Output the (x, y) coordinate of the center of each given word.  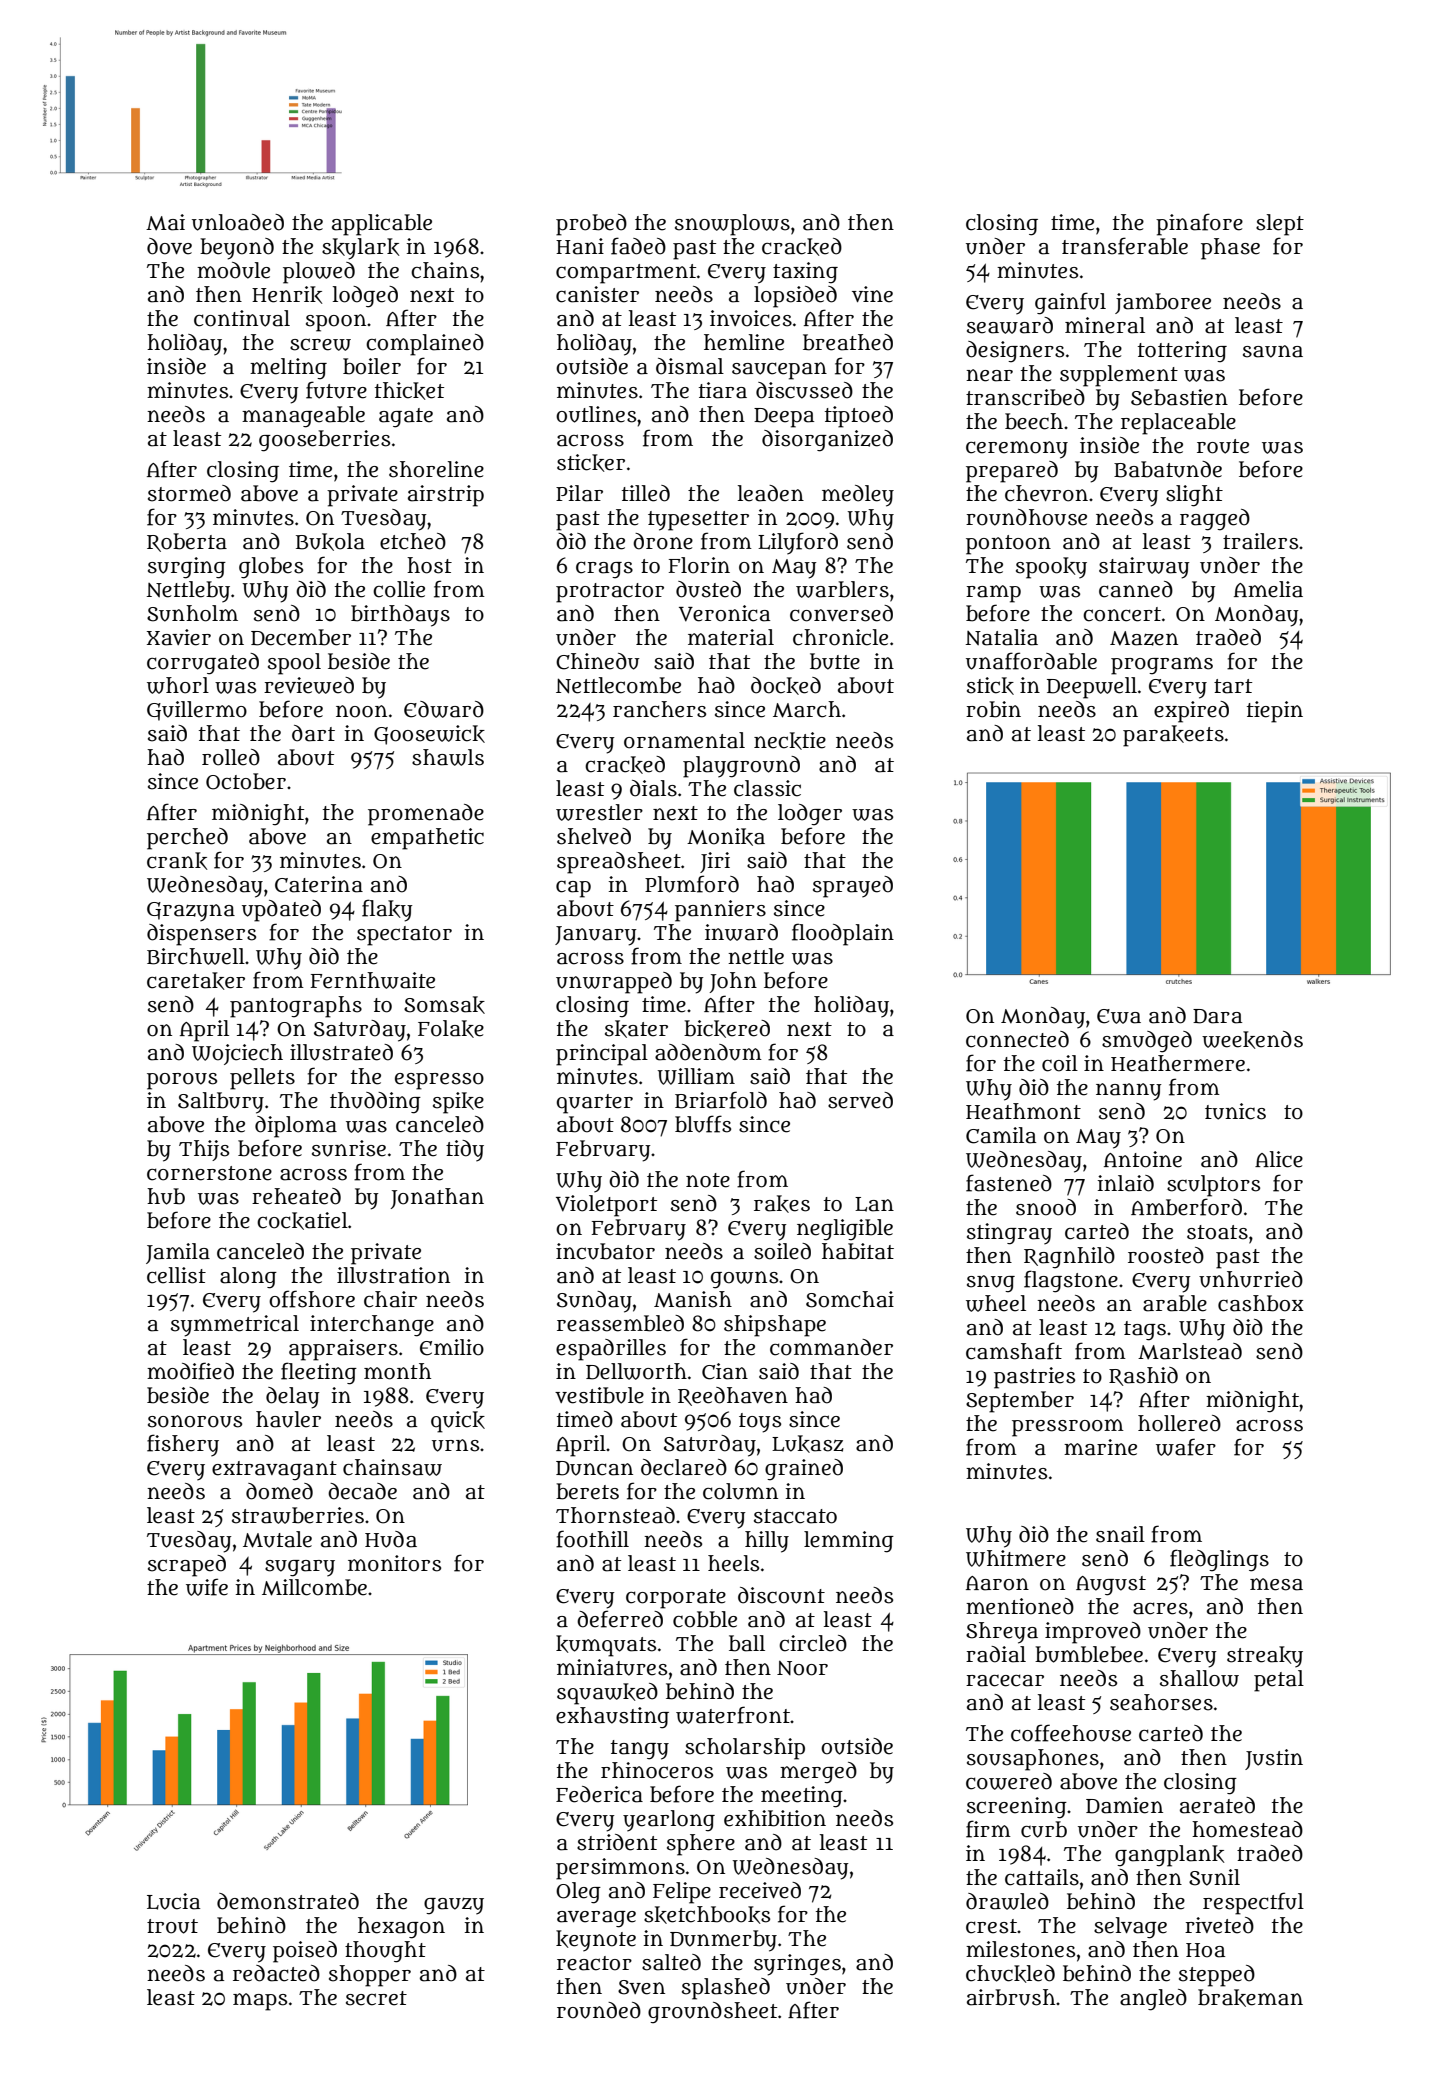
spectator (404, 936)
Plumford (692, 884)
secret (376, 1998)
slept (1280, 225)
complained (425, 345)
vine (872, 294)
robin (993, 709)
